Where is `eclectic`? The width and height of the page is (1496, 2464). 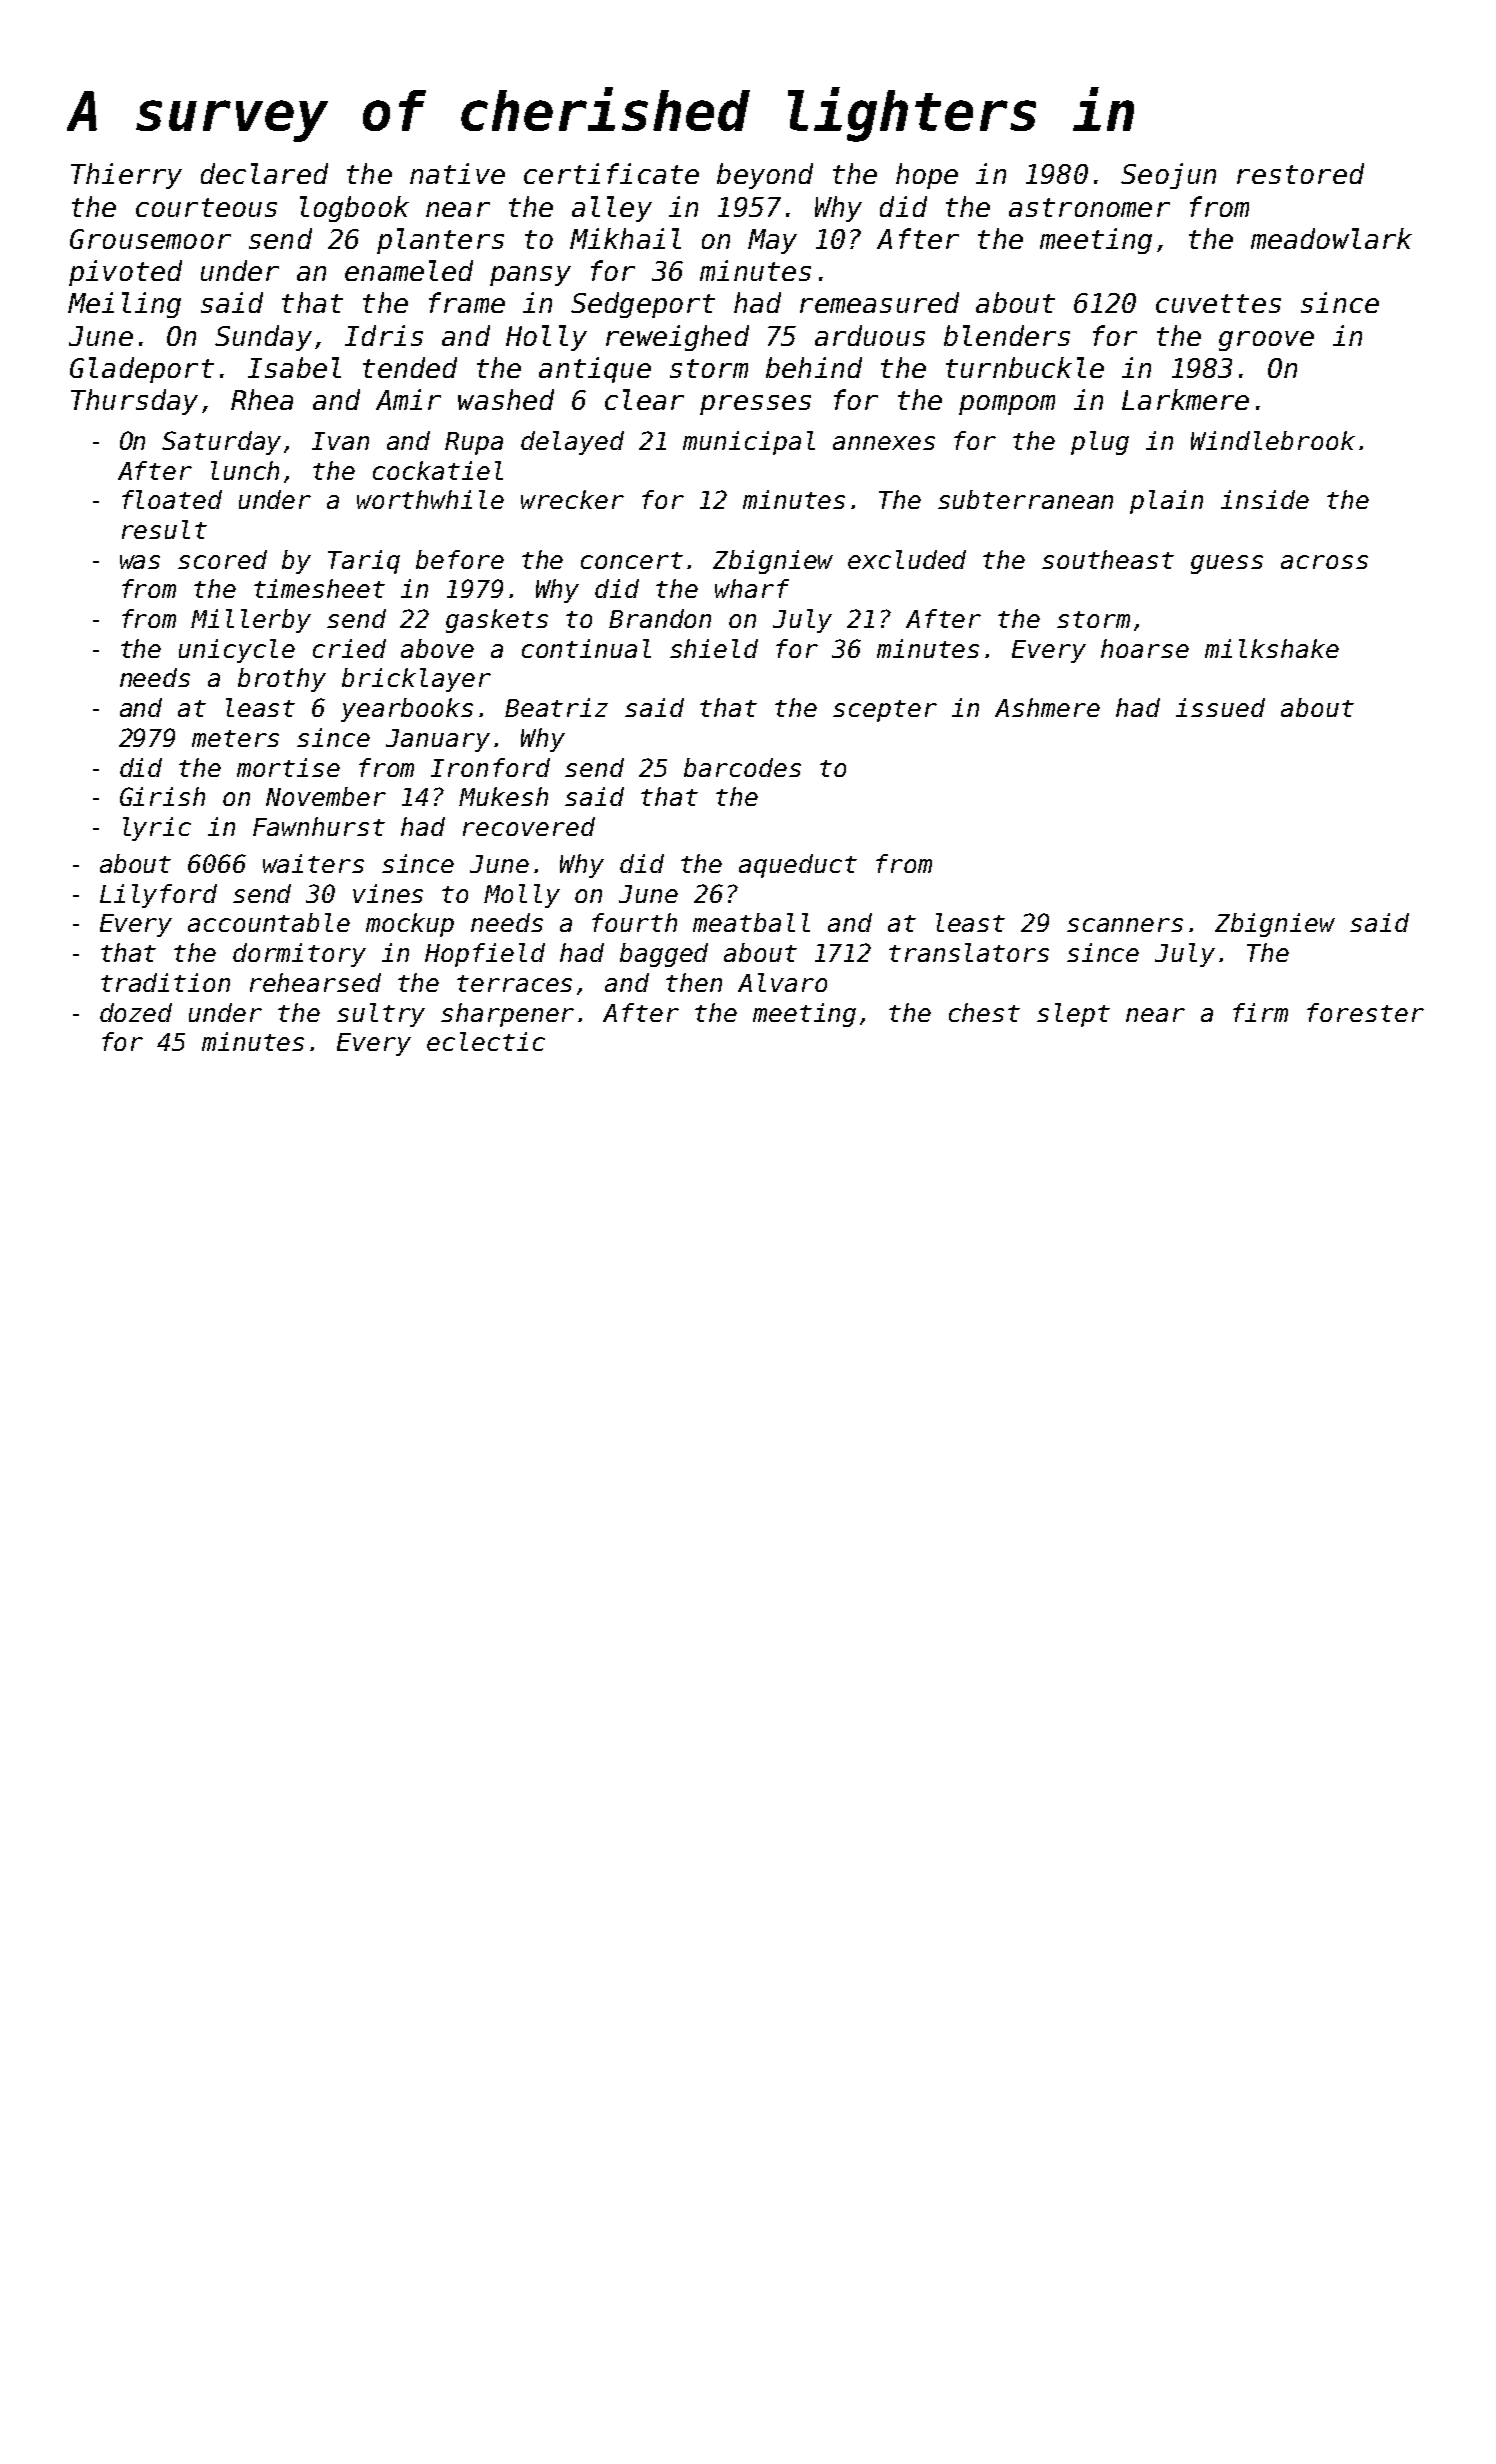 eclectic is located at coordinates (486, 1041).
